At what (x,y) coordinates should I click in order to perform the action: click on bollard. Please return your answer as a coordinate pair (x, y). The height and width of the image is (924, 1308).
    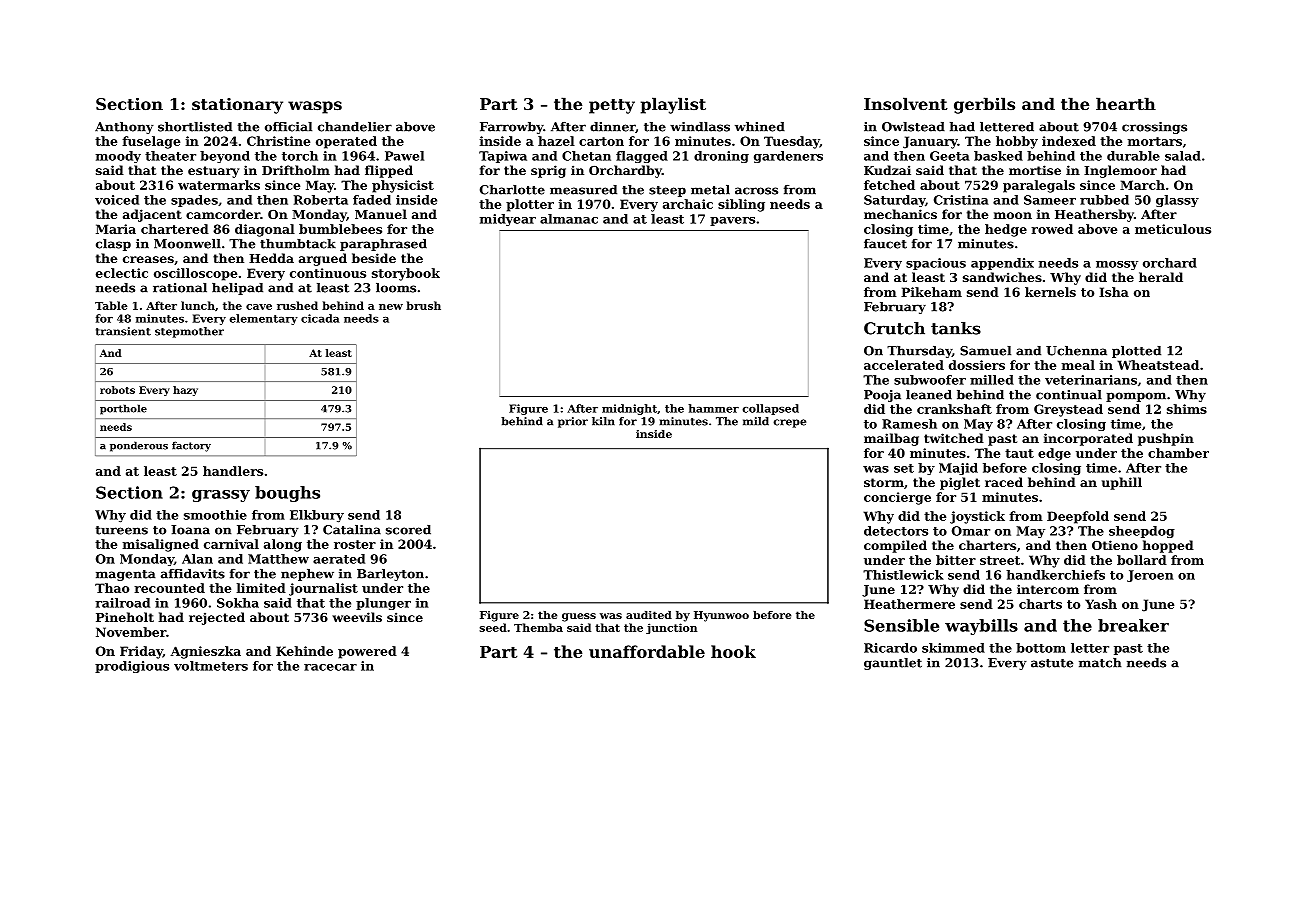
    Looking at the image, I should click on (1142, 560).
